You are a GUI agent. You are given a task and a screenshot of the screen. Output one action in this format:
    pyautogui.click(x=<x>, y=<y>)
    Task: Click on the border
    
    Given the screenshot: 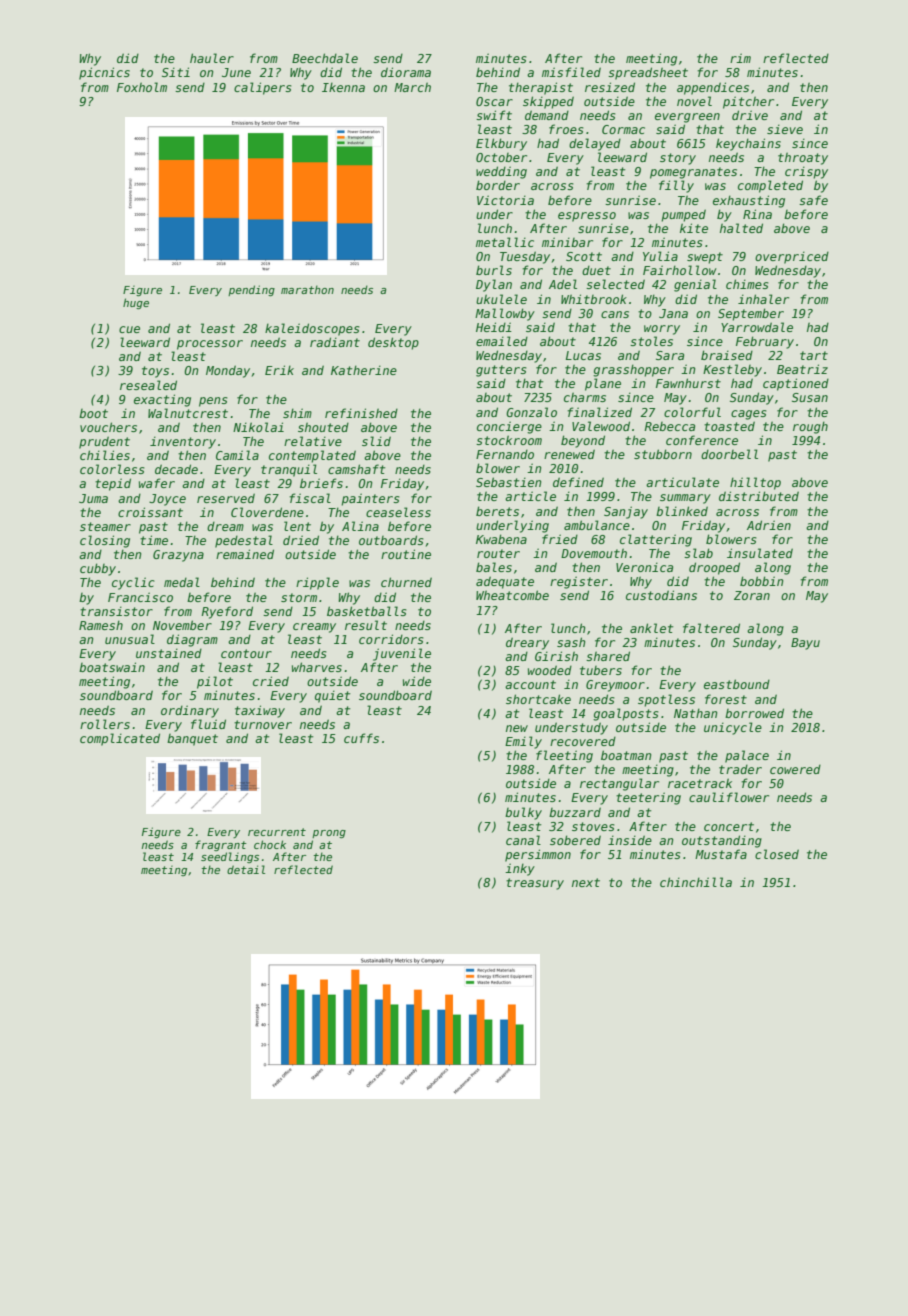 What is the action you would take?
    pyautogui.click(x=498, y=185)
